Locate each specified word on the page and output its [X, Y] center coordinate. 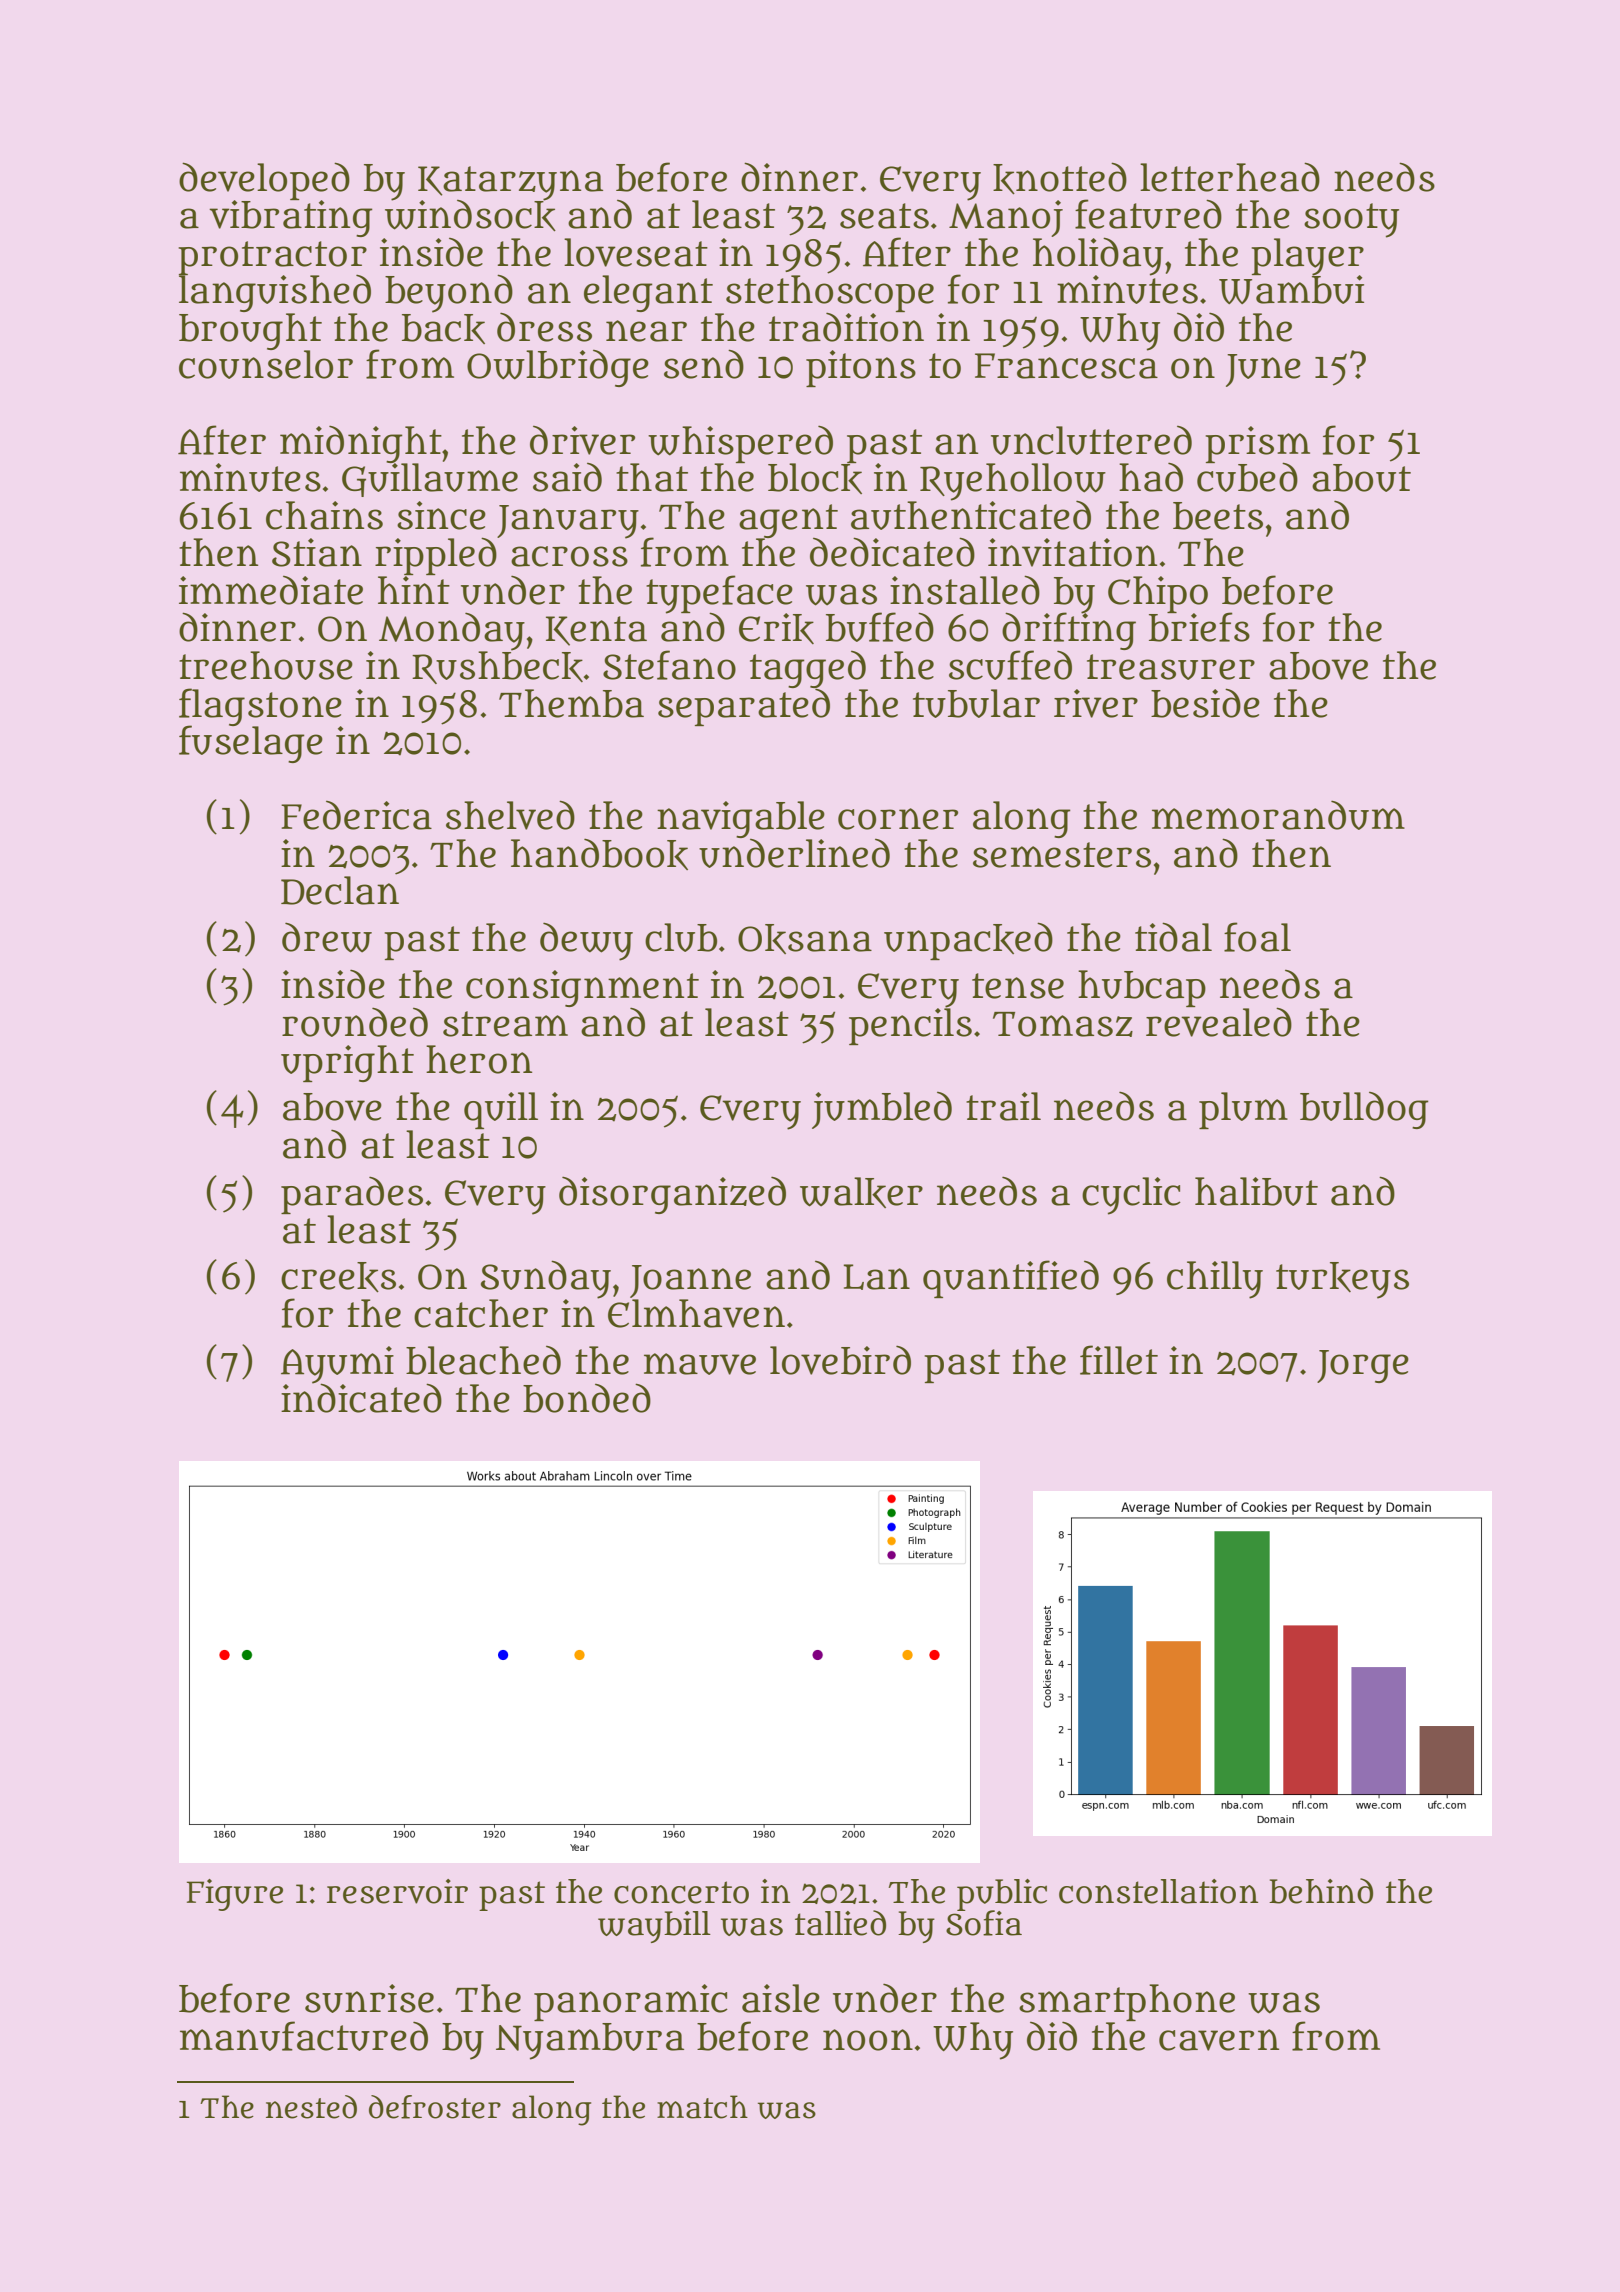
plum [1243, 1110]
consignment [582, 988]
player [1307, 256]
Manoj [1006, 218]
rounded [355, 1022]
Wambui [1291, 289]
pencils [910, 1026]
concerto [681, 1892]
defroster [435, 2107]
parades [352, 1195]
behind [1321, 1891]
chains [324, 515]
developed [264, 181]
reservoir [397, 1891]
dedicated [892, 552]
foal [1257, 937]
